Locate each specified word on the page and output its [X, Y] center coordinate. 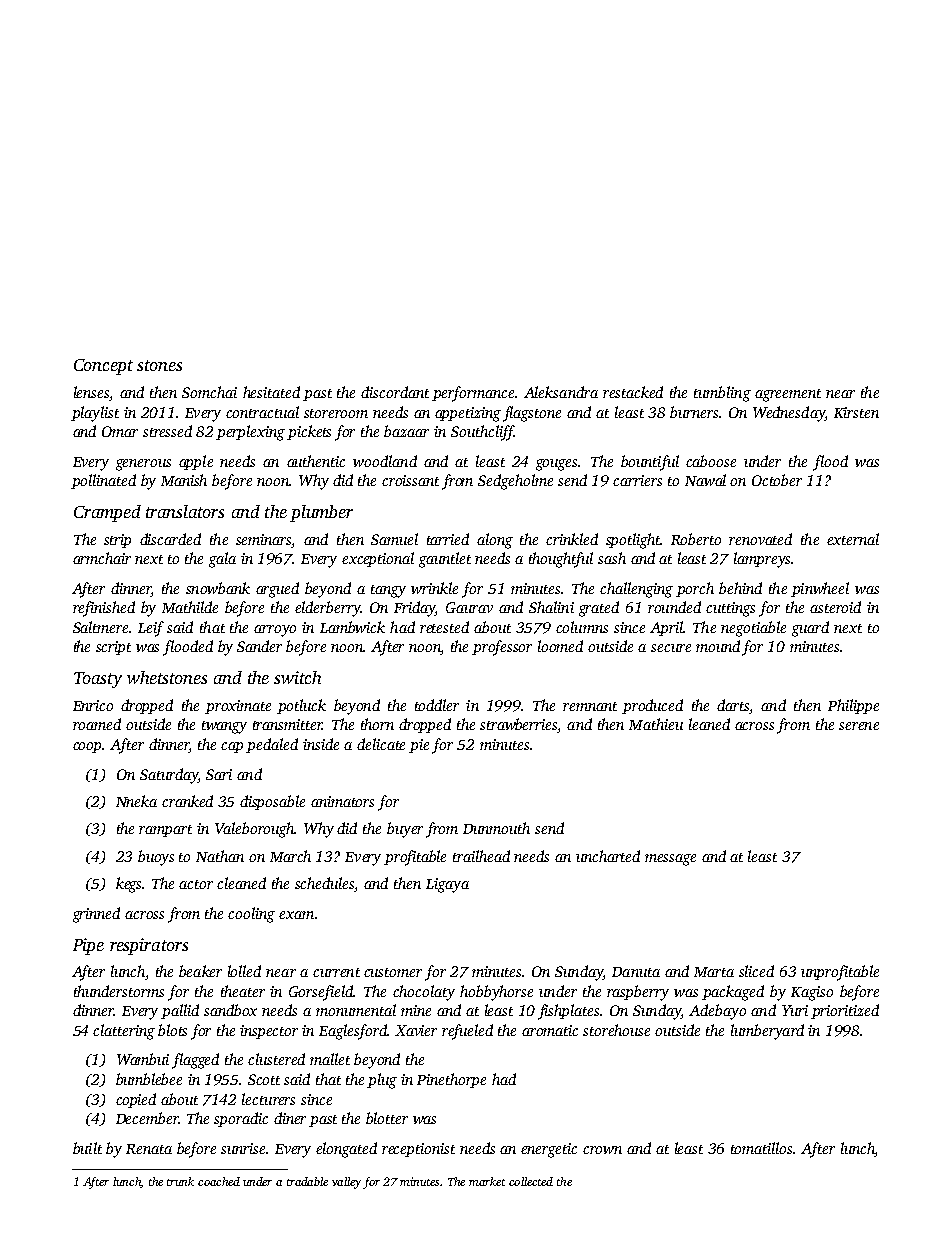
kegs [129, 885]
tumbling [722, 394]
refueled [467, 1032]
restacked [633, 392]
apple [196, 462]
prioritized [845, 1011]
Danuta [636, 972]
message [670, 860]
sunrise [243, 1148]
